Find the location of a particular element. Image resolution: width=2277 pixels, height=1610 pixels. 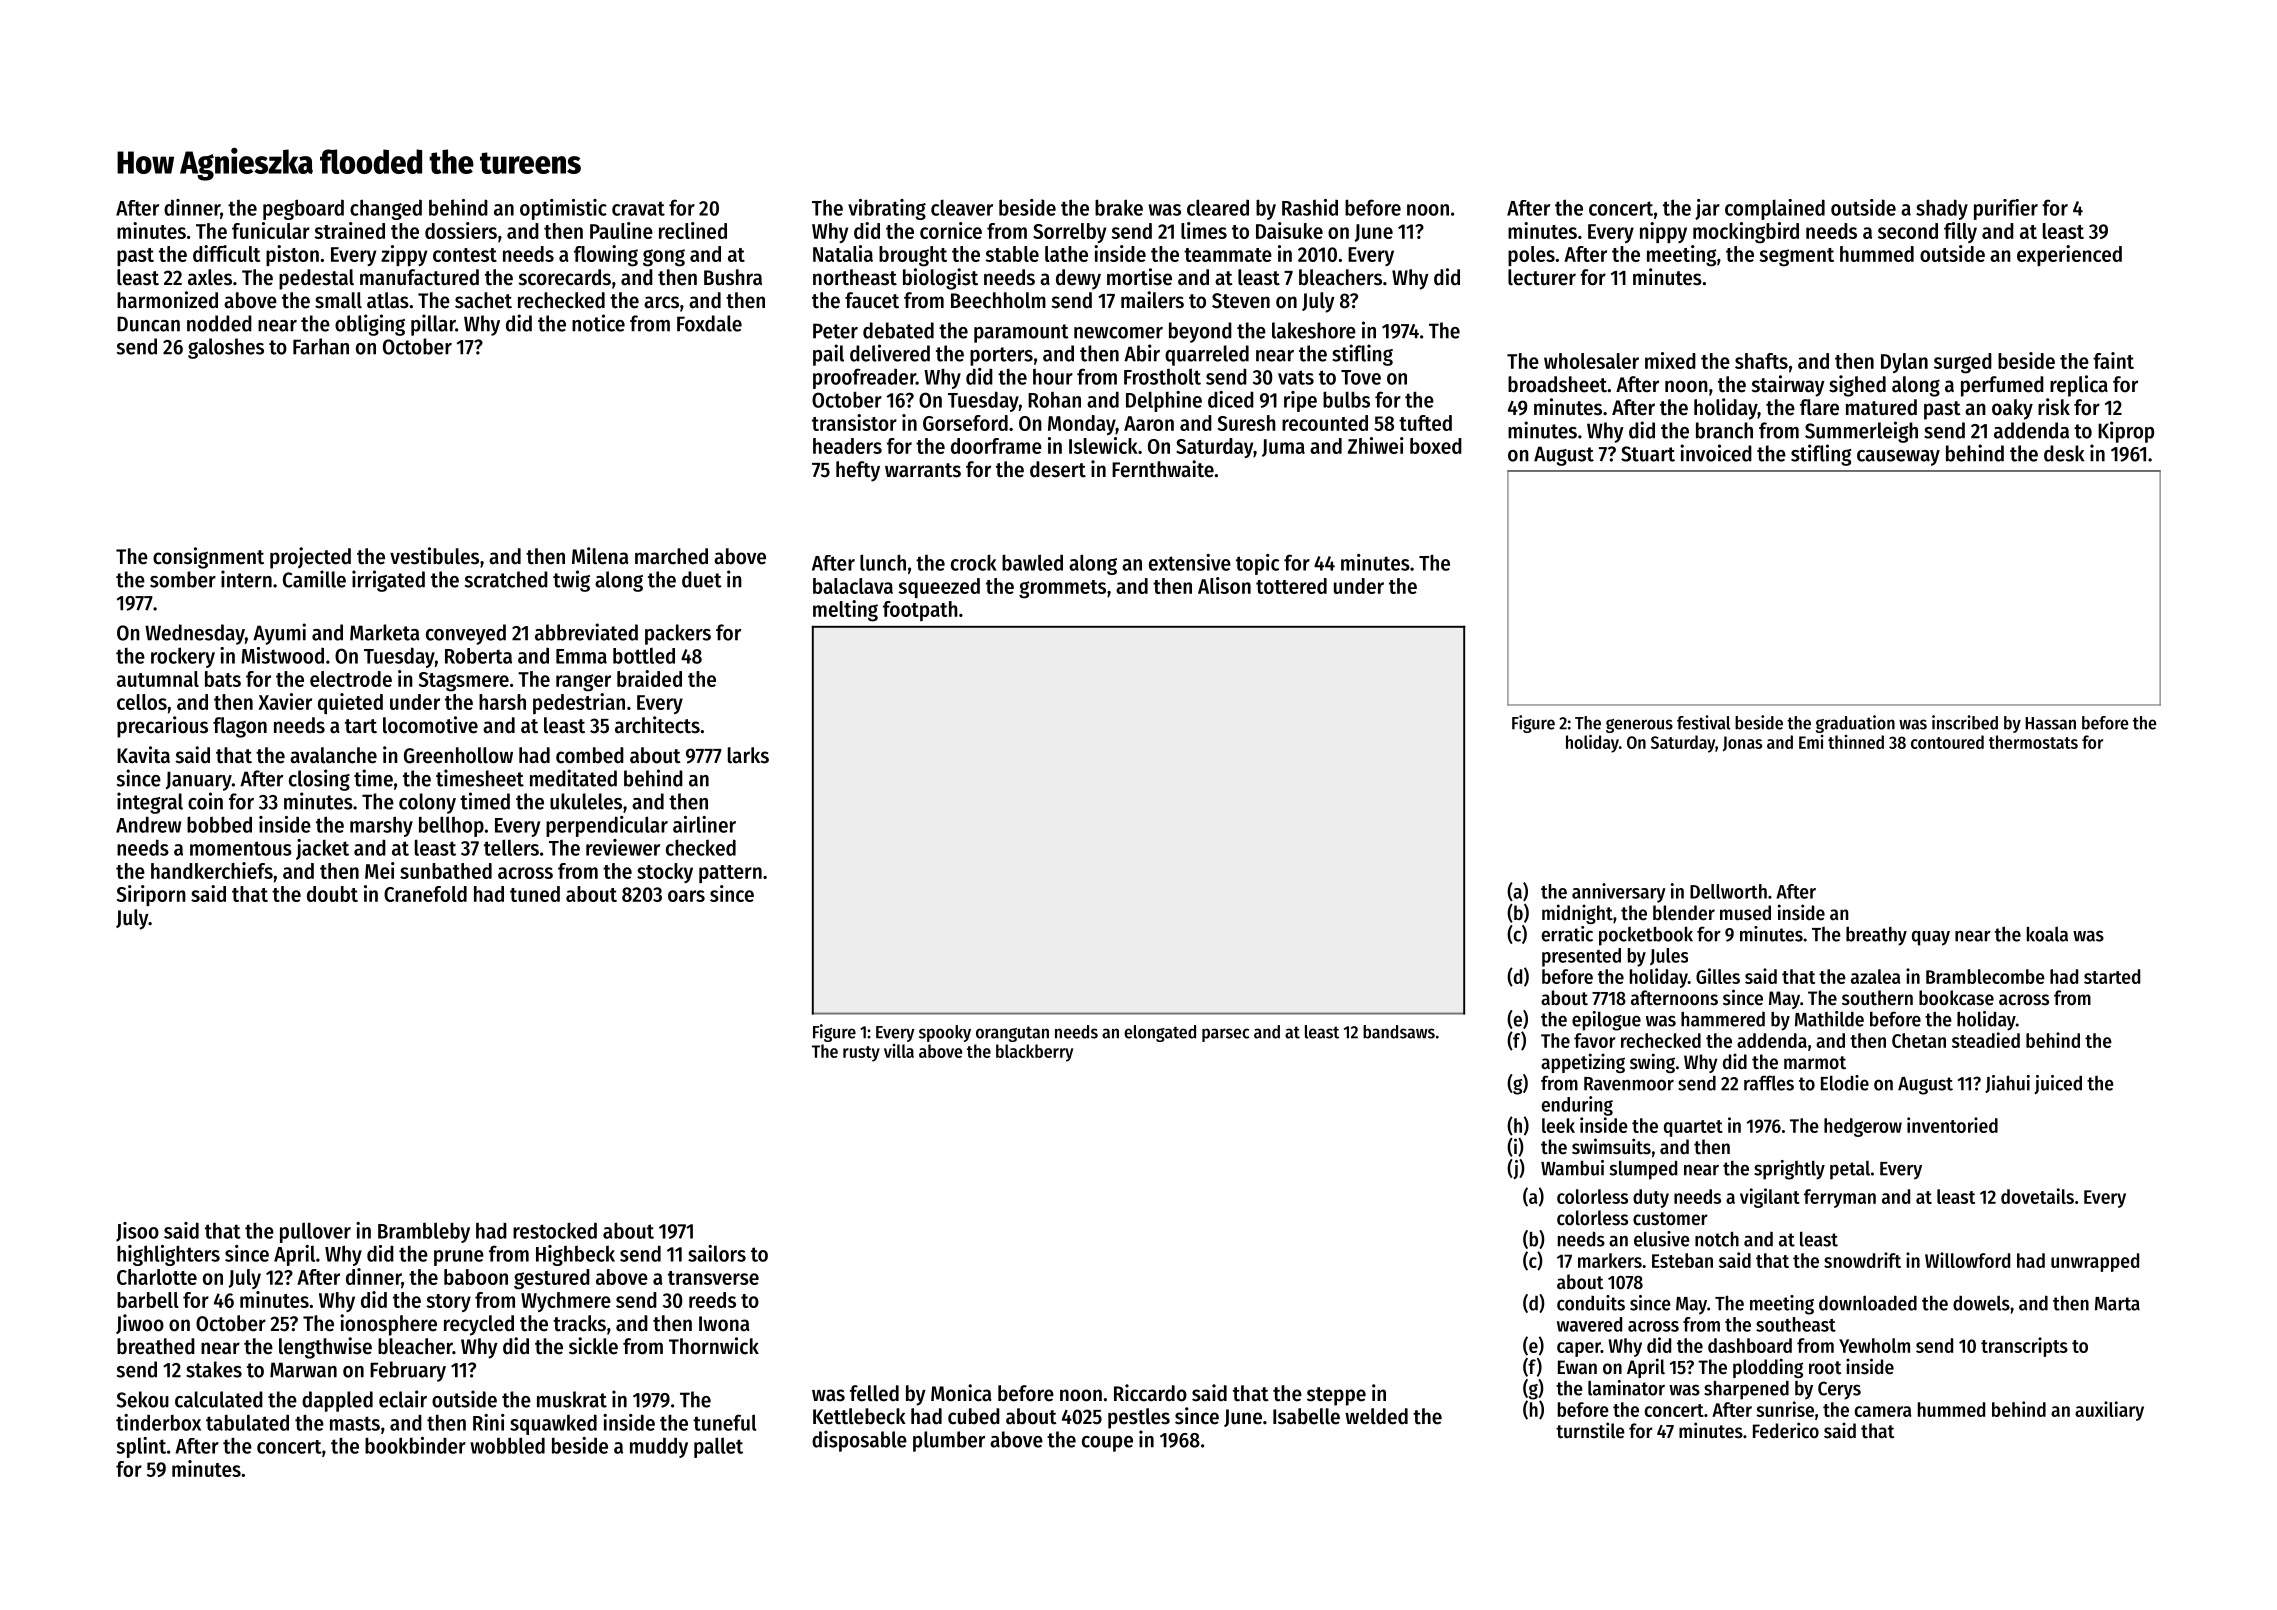

electrode is located at coordinates (351, 679).
